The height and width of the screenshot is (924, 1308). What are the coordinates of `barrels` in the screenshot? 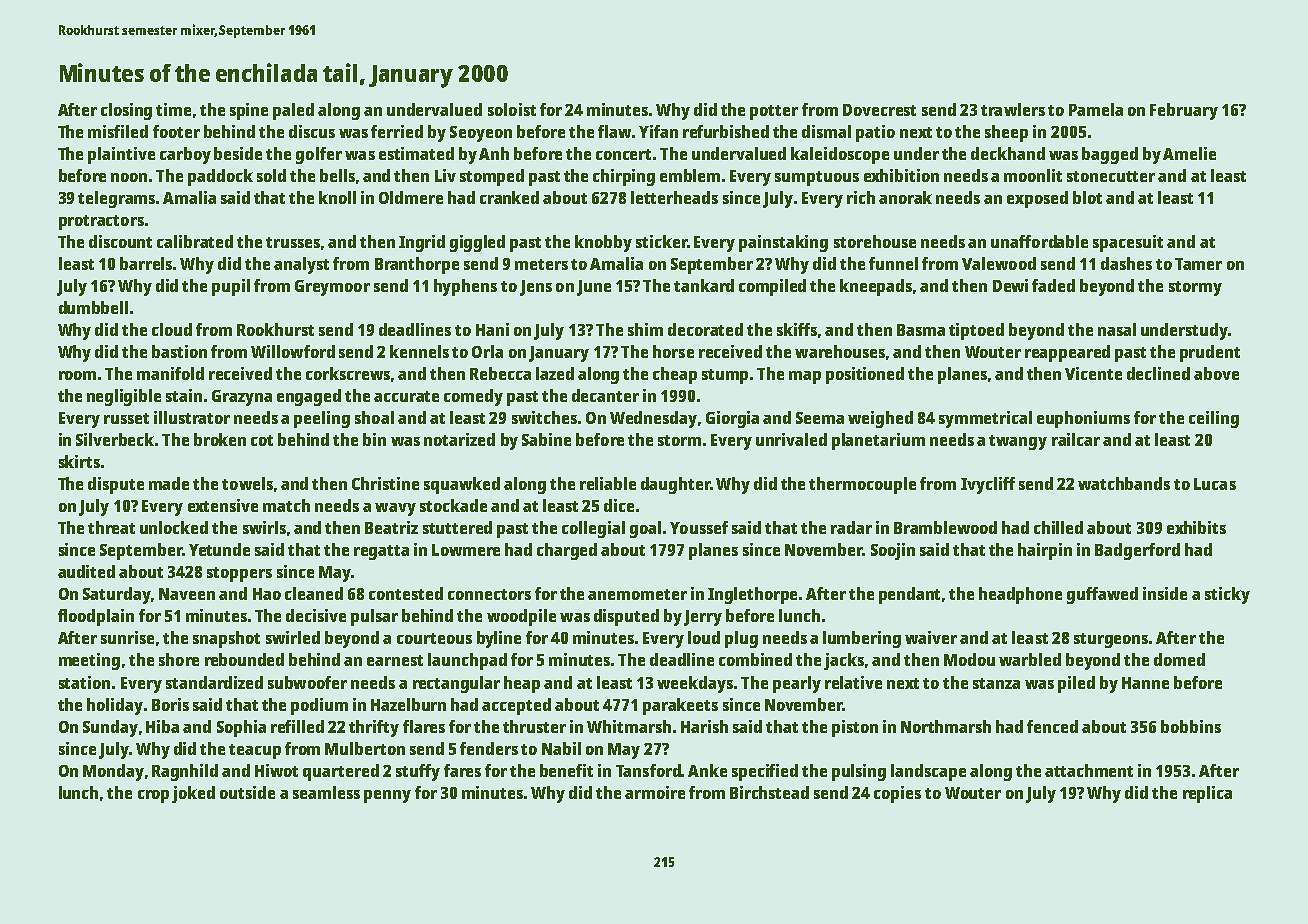 It's located at (146, 263).
